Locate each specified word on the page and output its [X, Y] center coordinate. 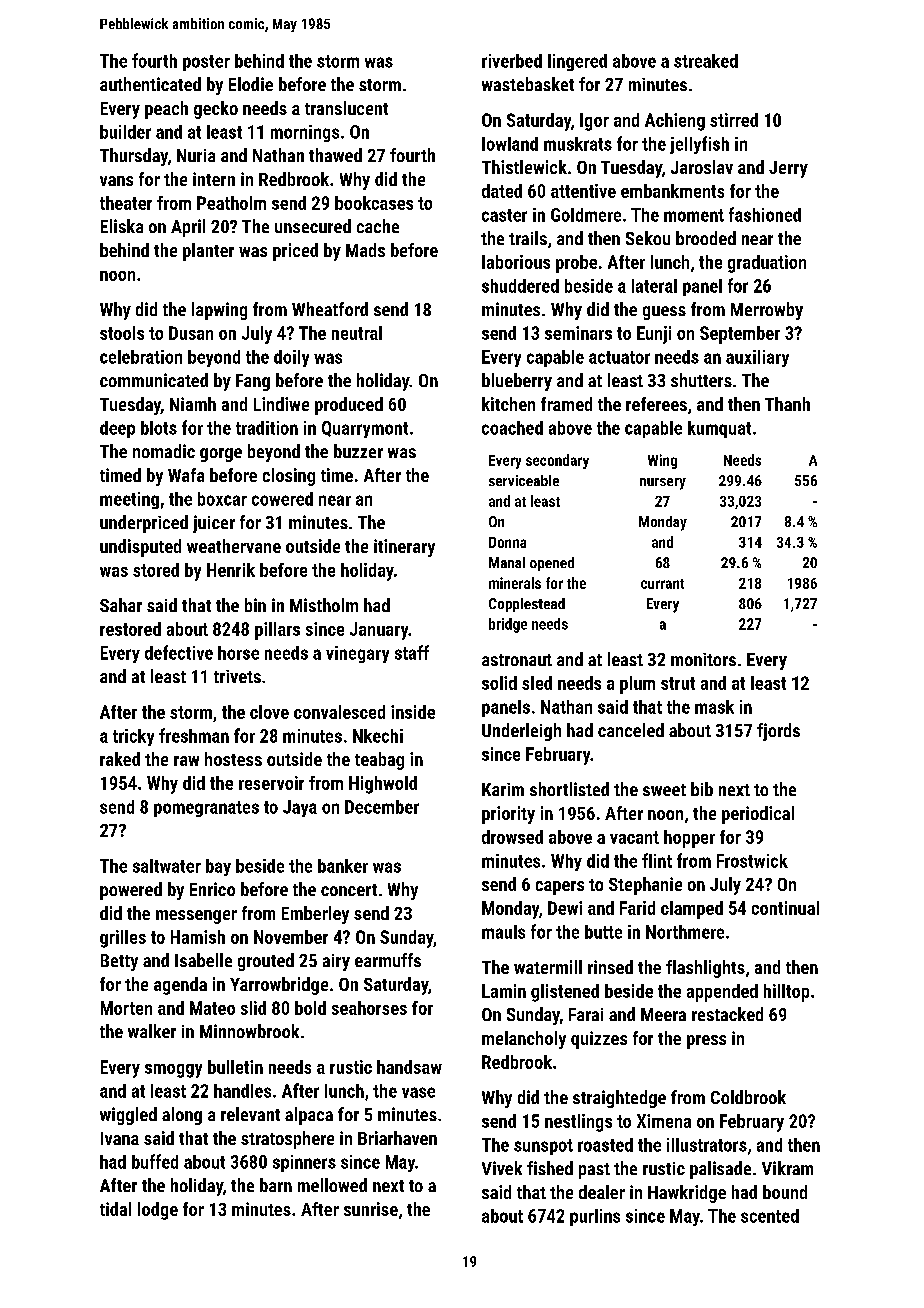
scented [770, 1216]
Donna [507, 542]
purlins [595, 1217]
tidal [115, 1209]
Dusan [191, 333]
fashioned [765, 214]
